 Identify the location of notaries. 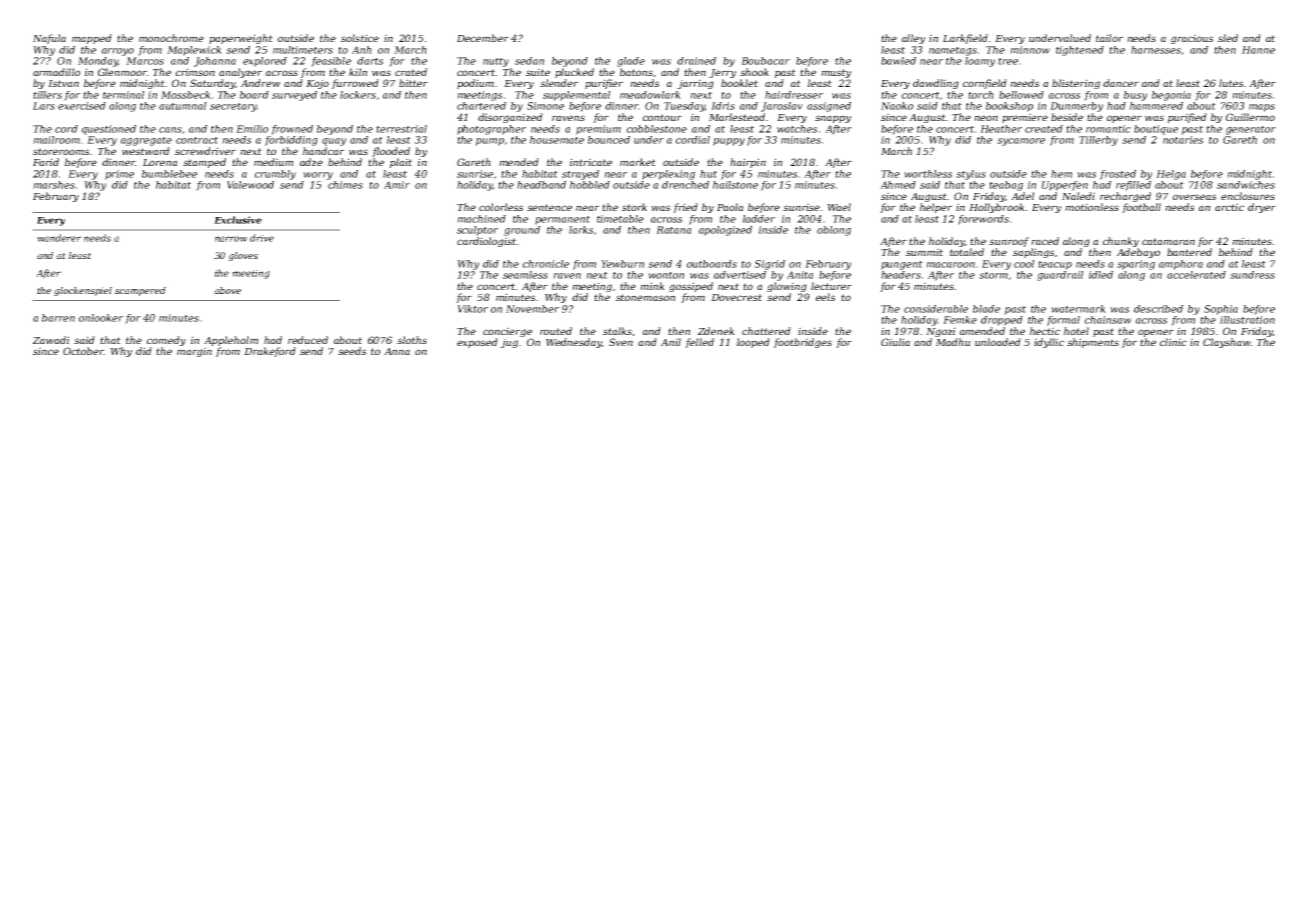
(1183, 140).
